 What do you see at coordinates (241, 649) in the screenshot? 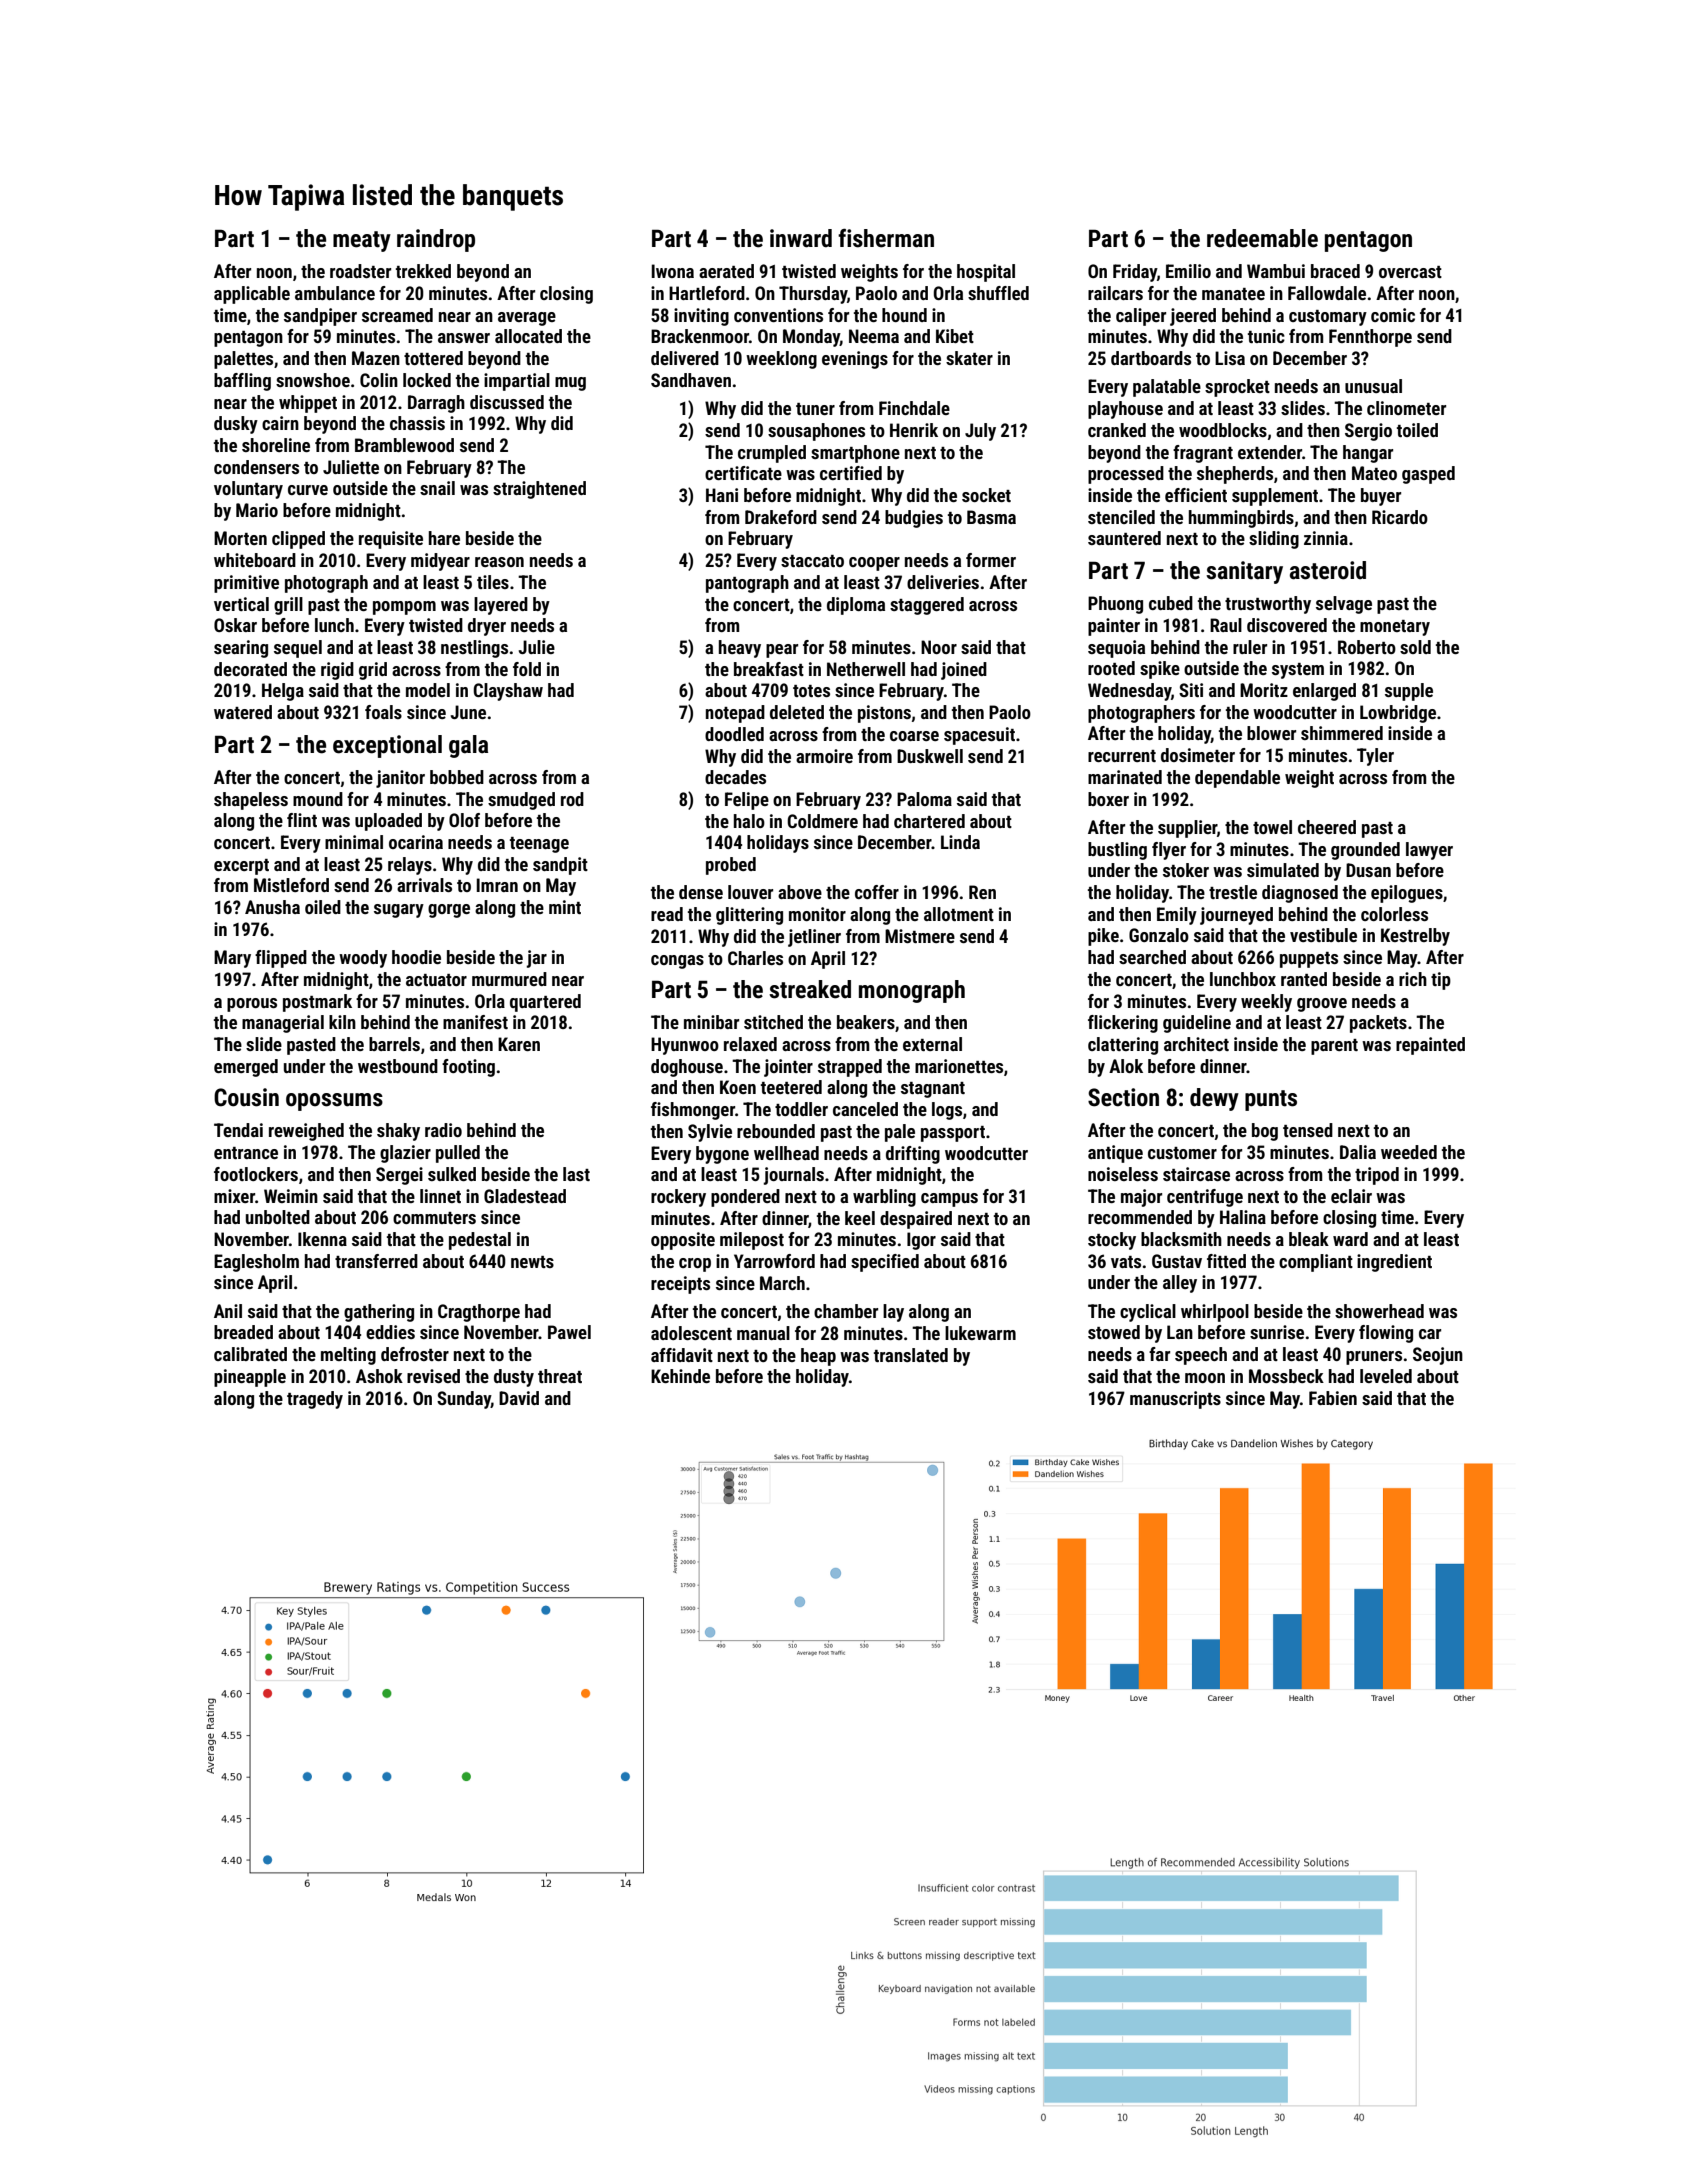
I see `searing` at bounding box center [241, 649].
